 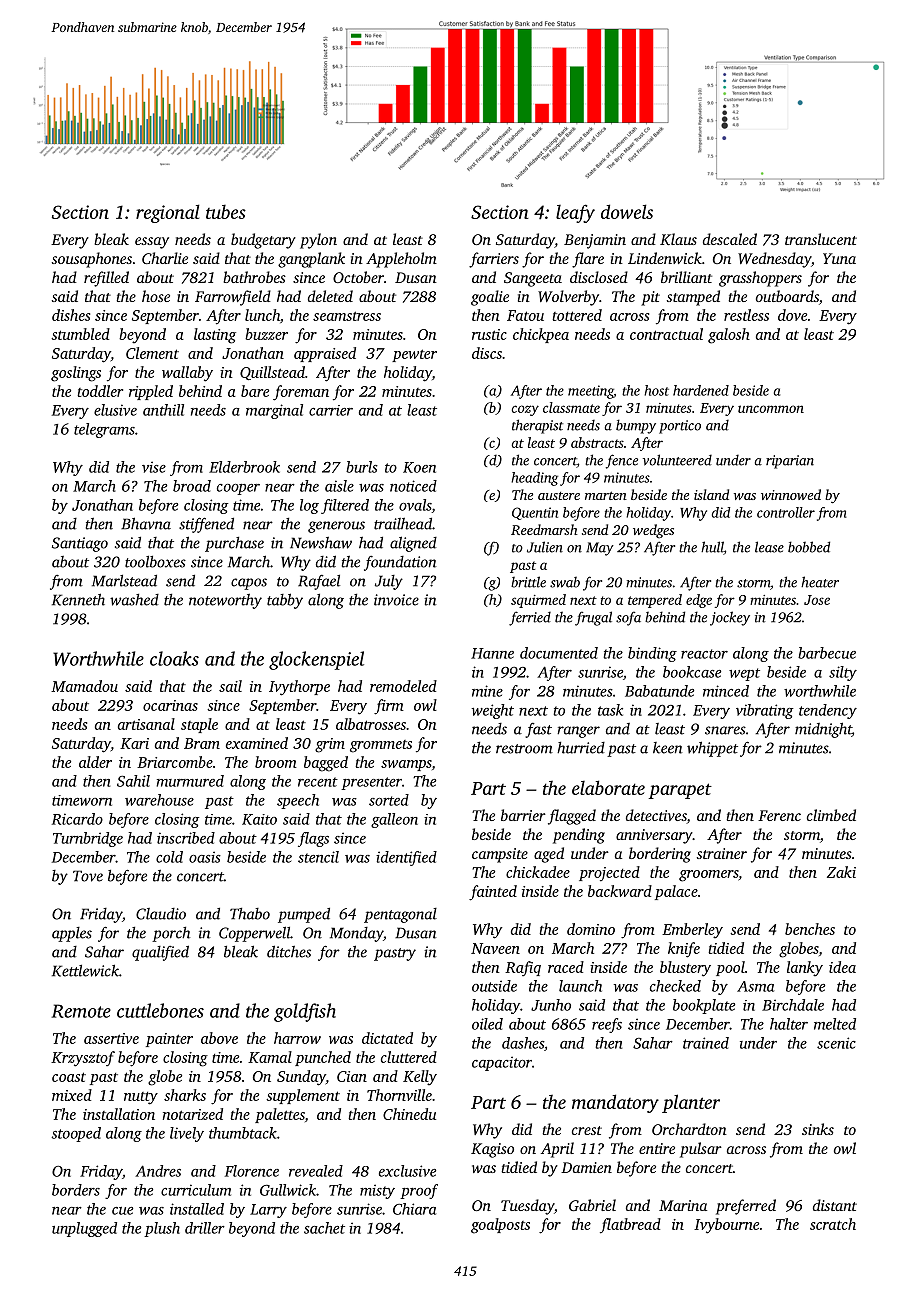 I want to click on Ivythorpe, so click(x=299, y=688).
